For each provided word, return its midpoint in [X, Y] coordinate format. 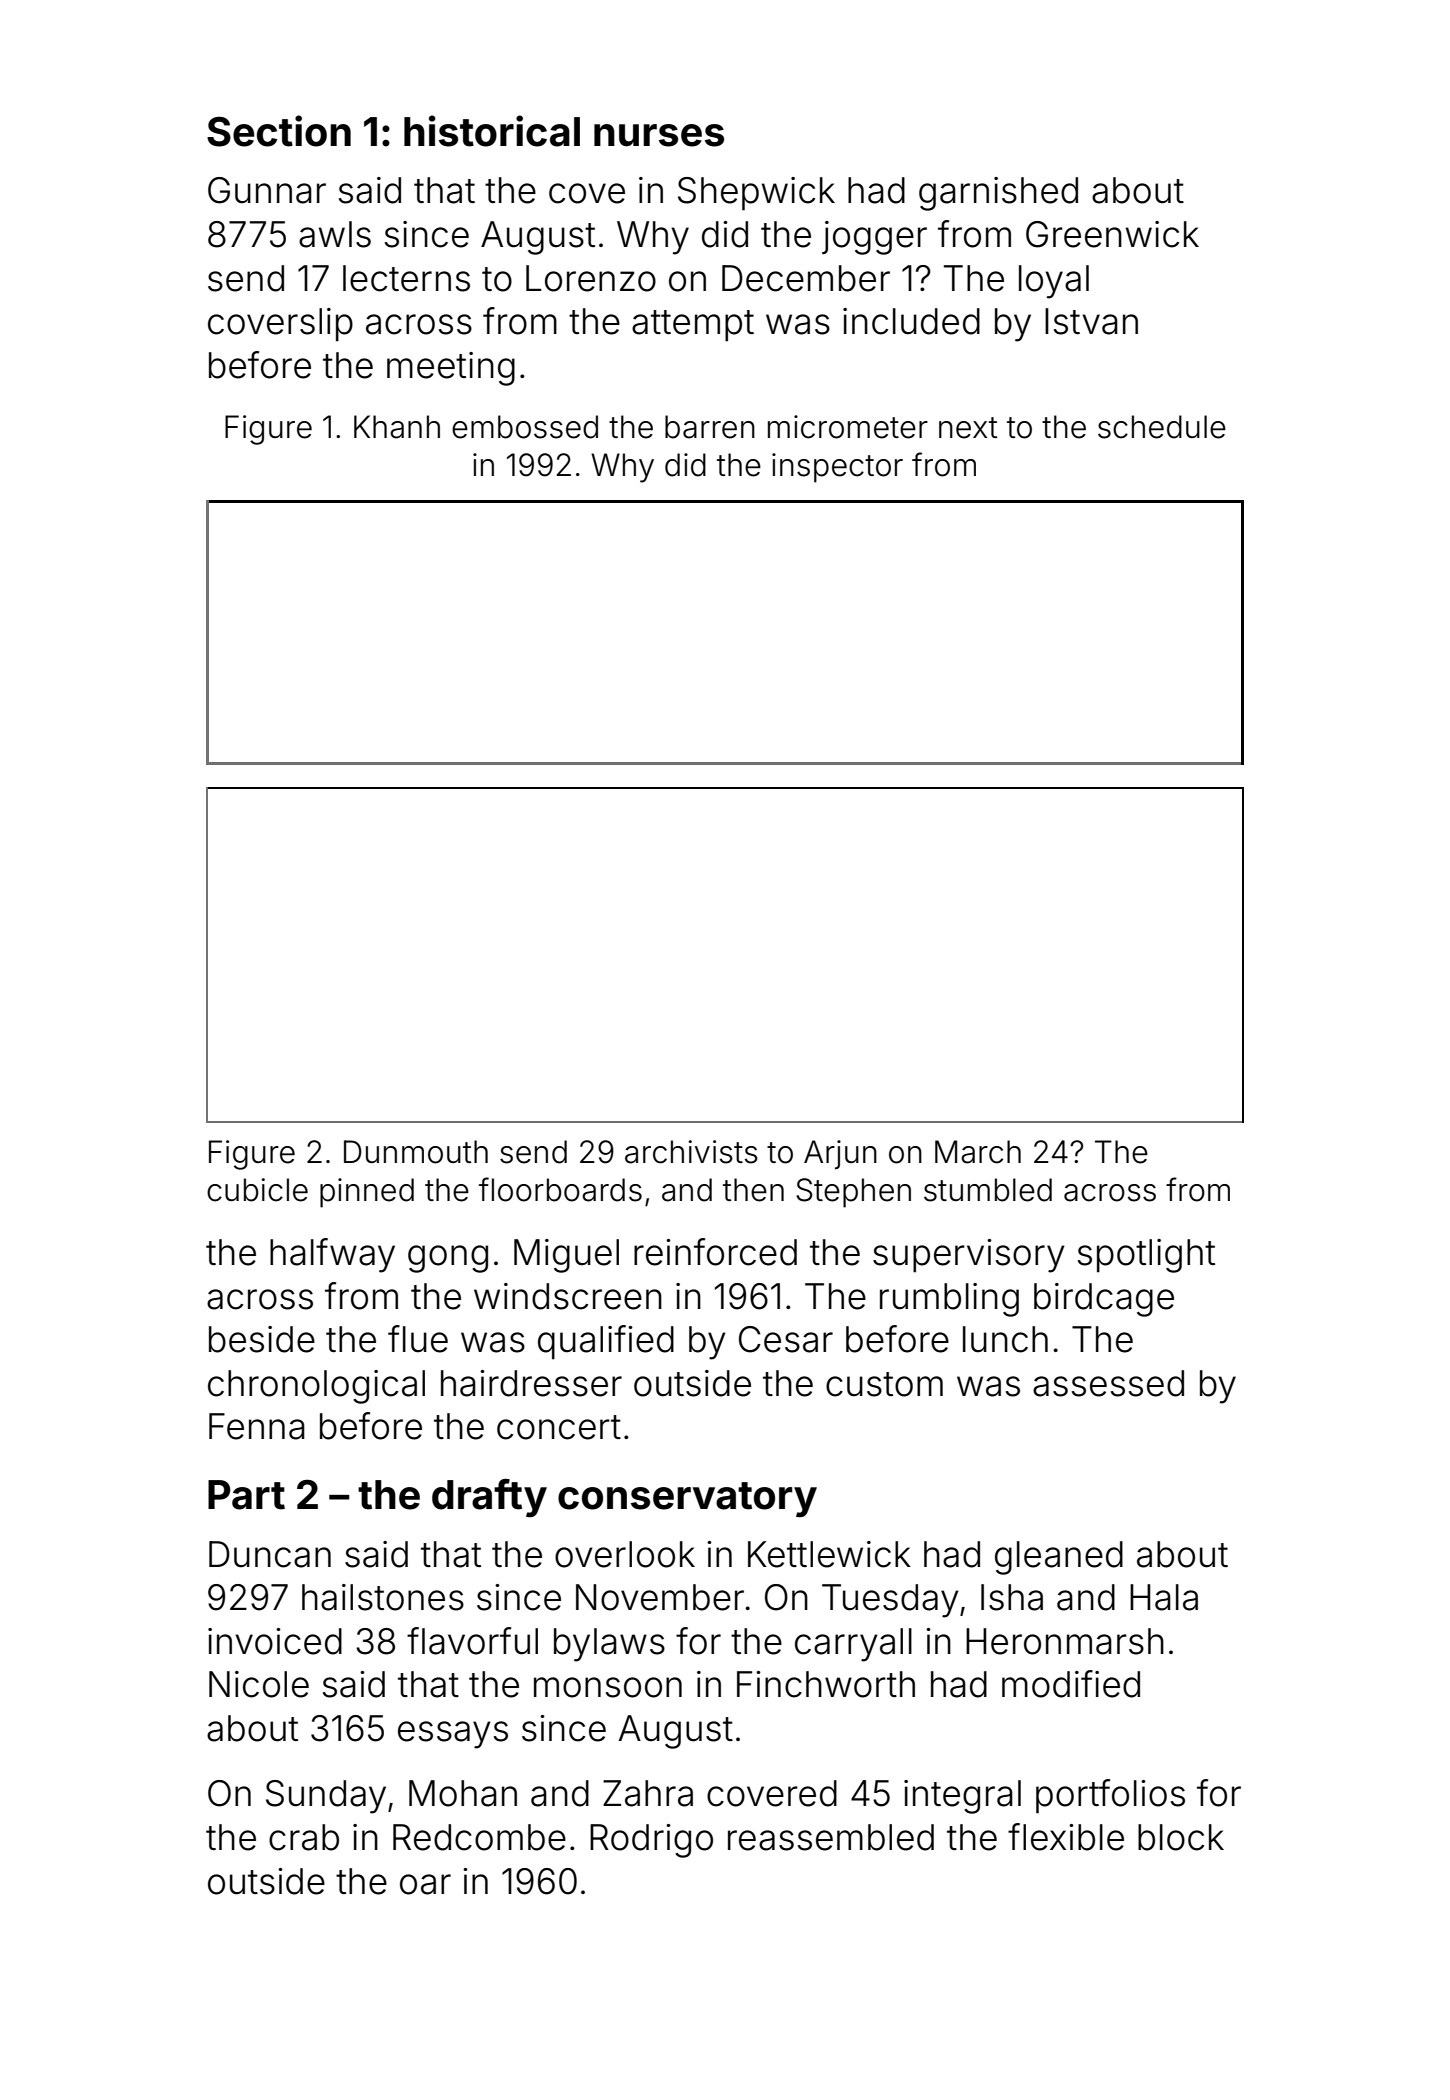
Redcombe [479, 1837]
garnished [998, 194]
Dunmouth [416, 1152]
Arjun [840, 1155]
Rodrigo [651, 1841]
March [978, 1152]
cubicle [257, 1190]
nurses [659, 135]
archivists [691, 1152]
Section [279, 131]
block [1181, 1837]
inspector [837, 468]
